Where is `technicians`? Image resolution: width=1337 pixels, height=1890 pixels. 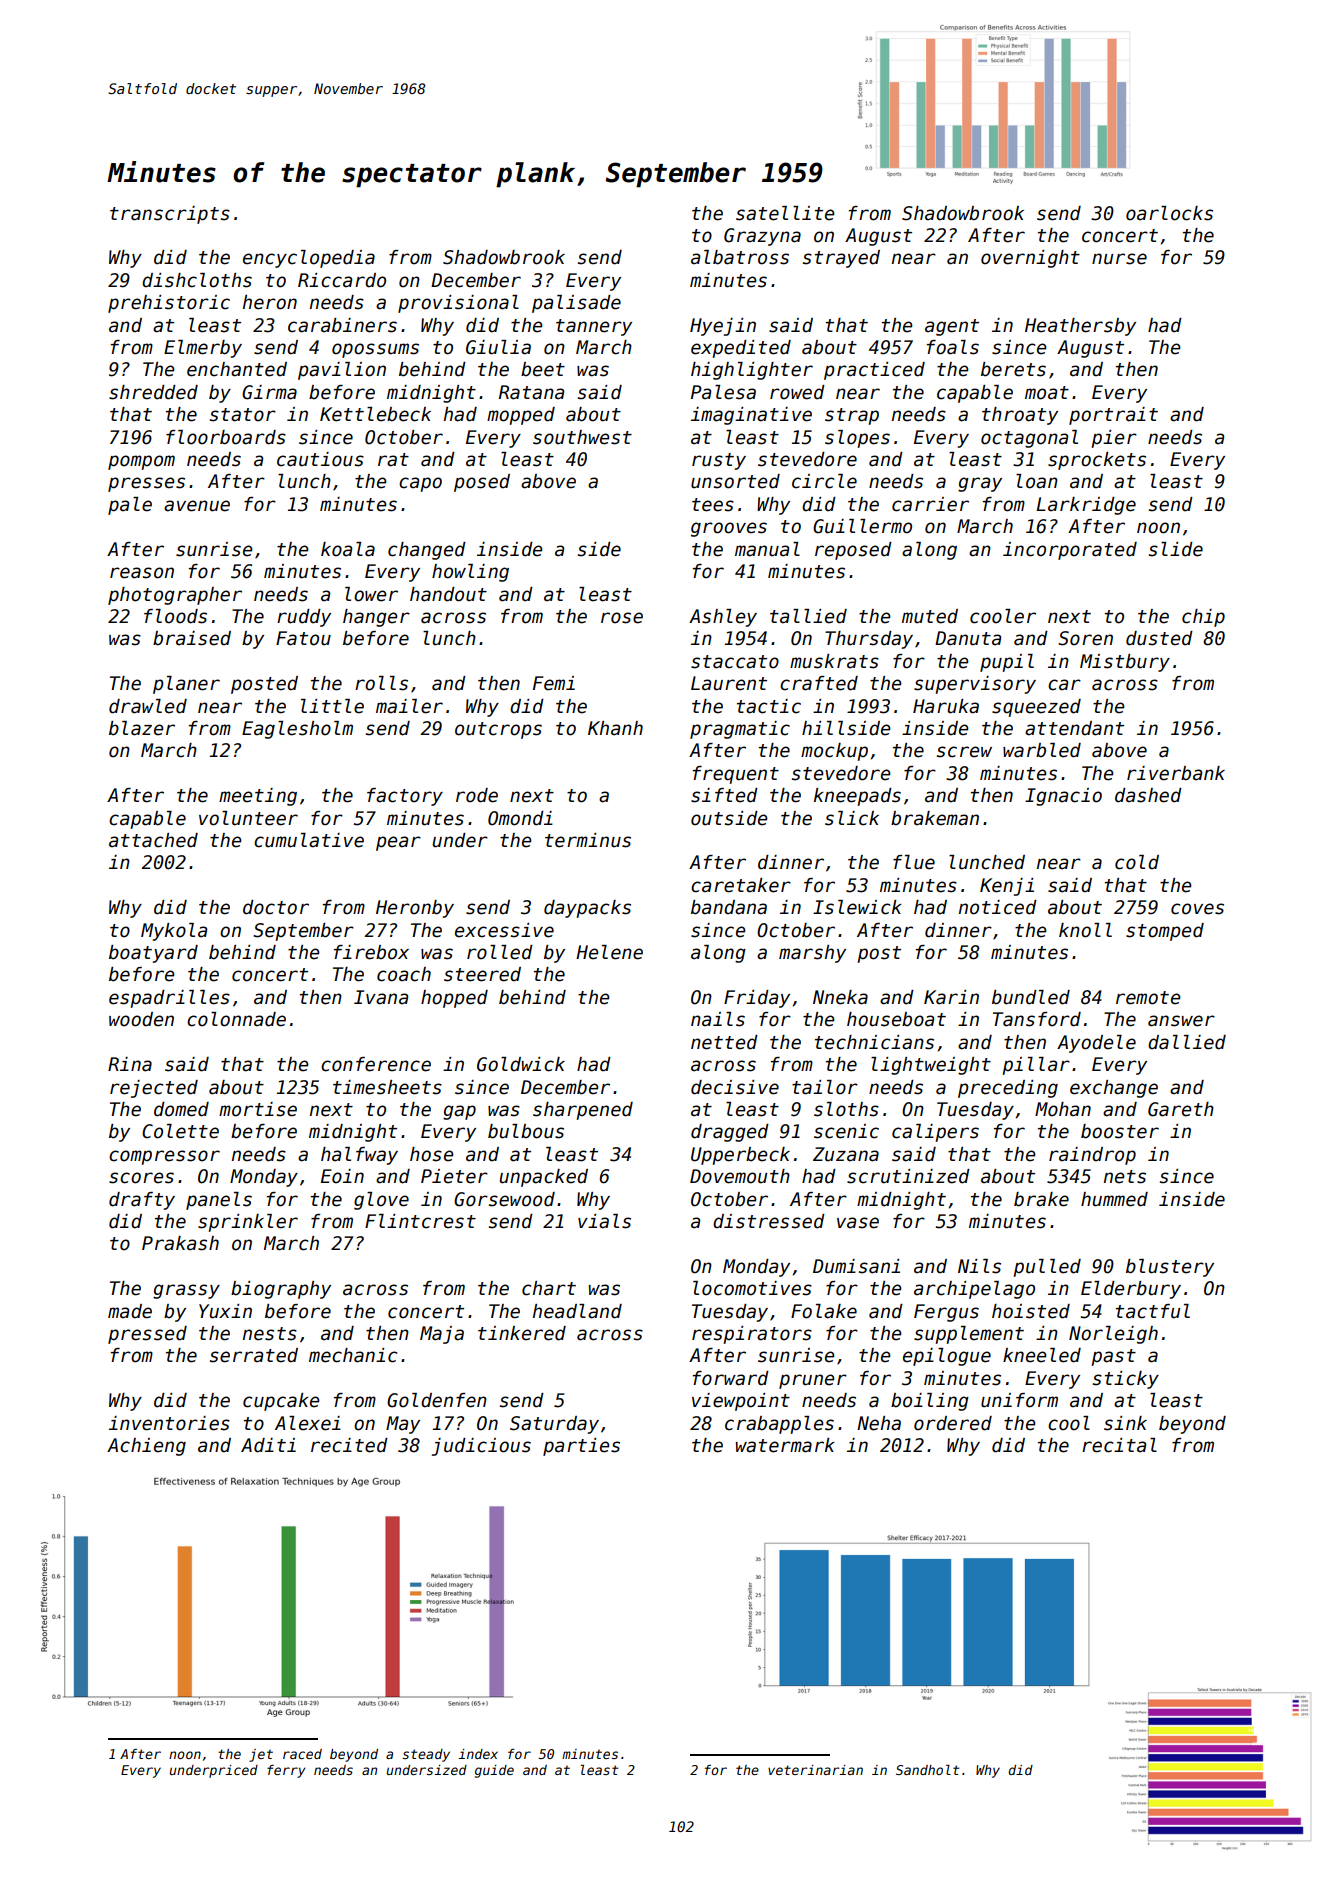 technicians is located at coordinates (874, 1042).
